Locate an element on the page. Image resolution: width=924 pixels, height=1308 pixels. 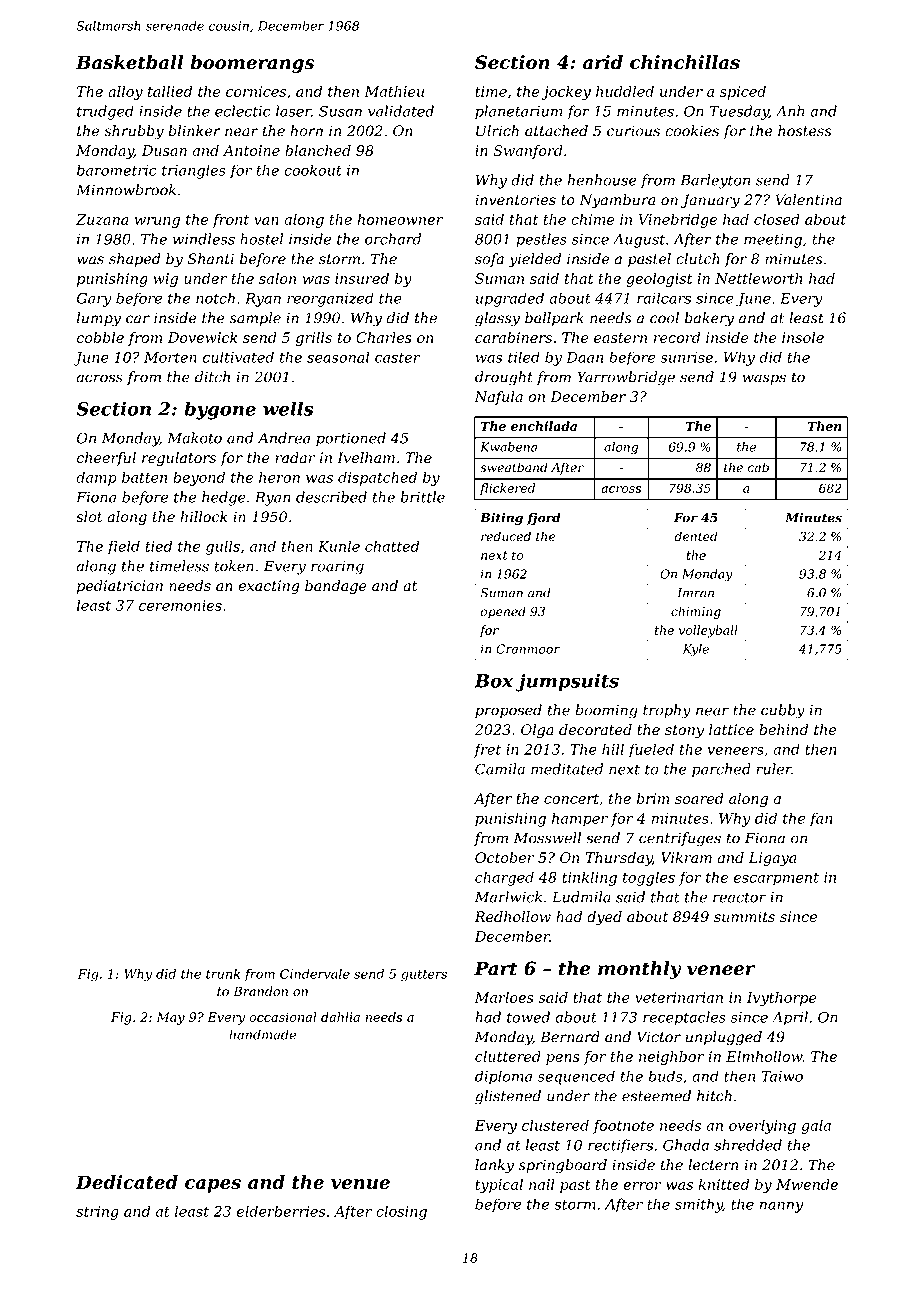
trunk is located at coordinates (223, 974).
